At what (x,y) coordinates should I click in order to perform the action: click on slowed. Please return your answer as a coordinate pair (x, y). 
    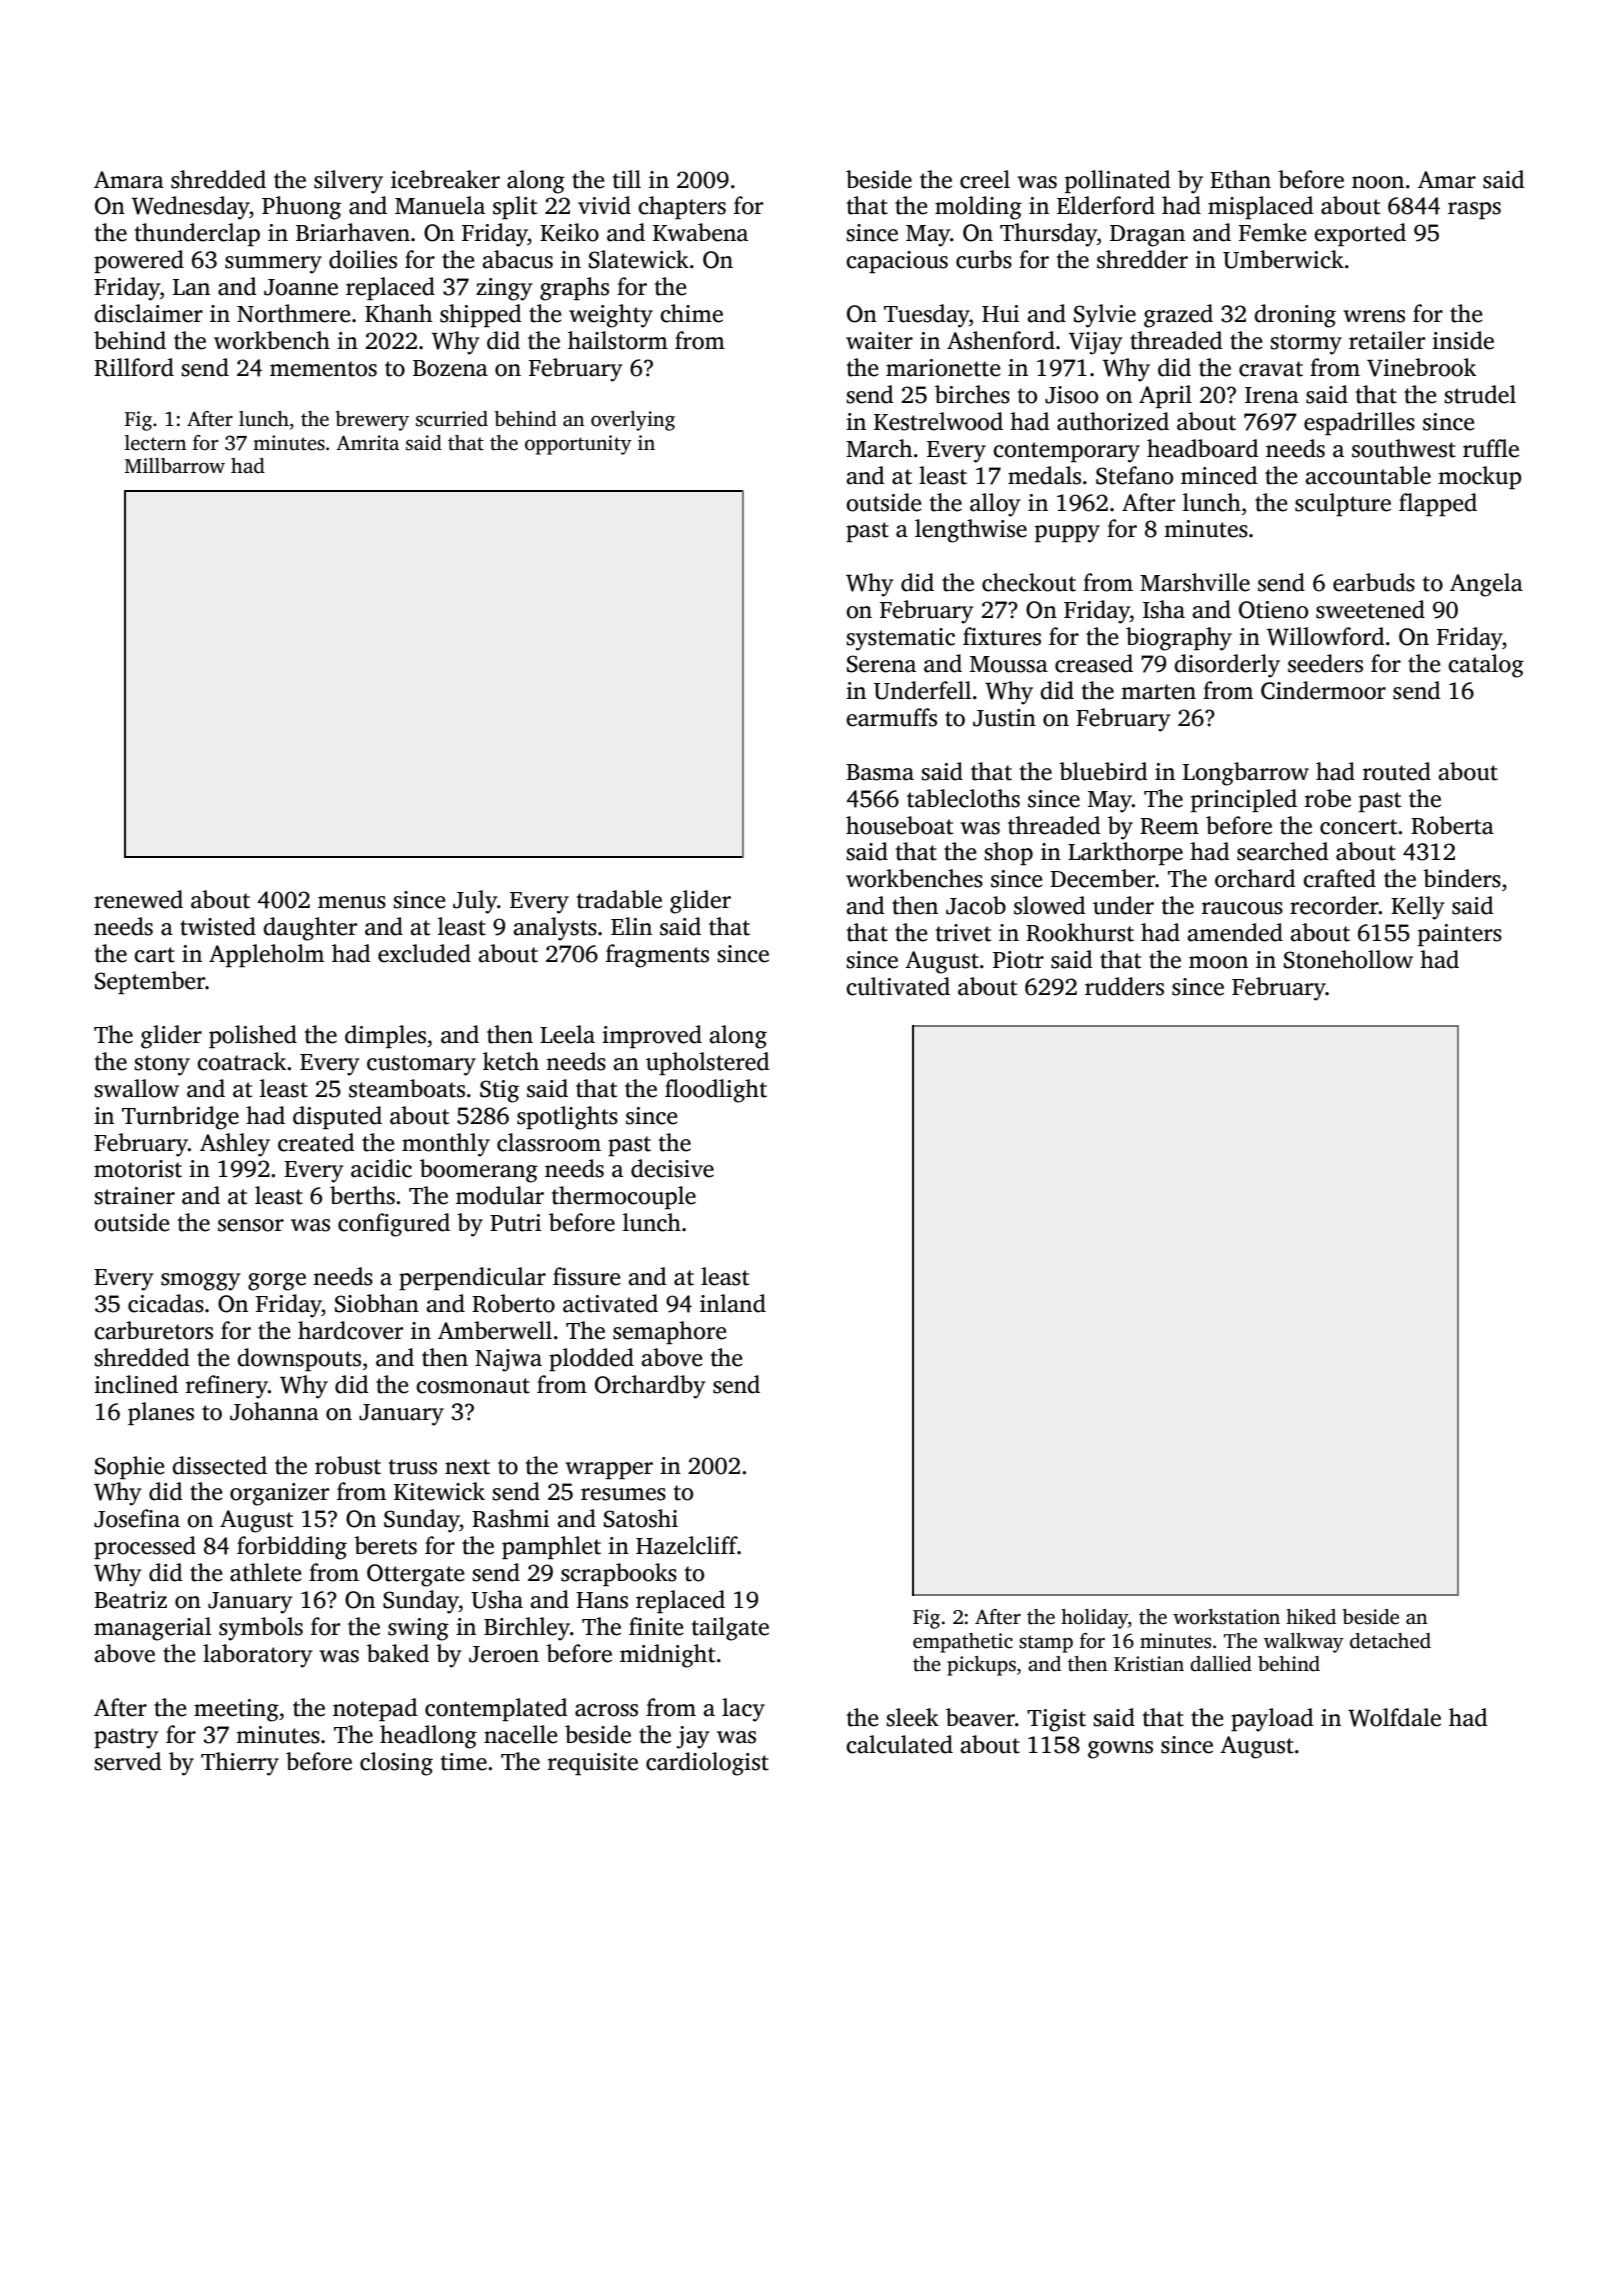
    Looking at the image, I should click on (1049, 905).
